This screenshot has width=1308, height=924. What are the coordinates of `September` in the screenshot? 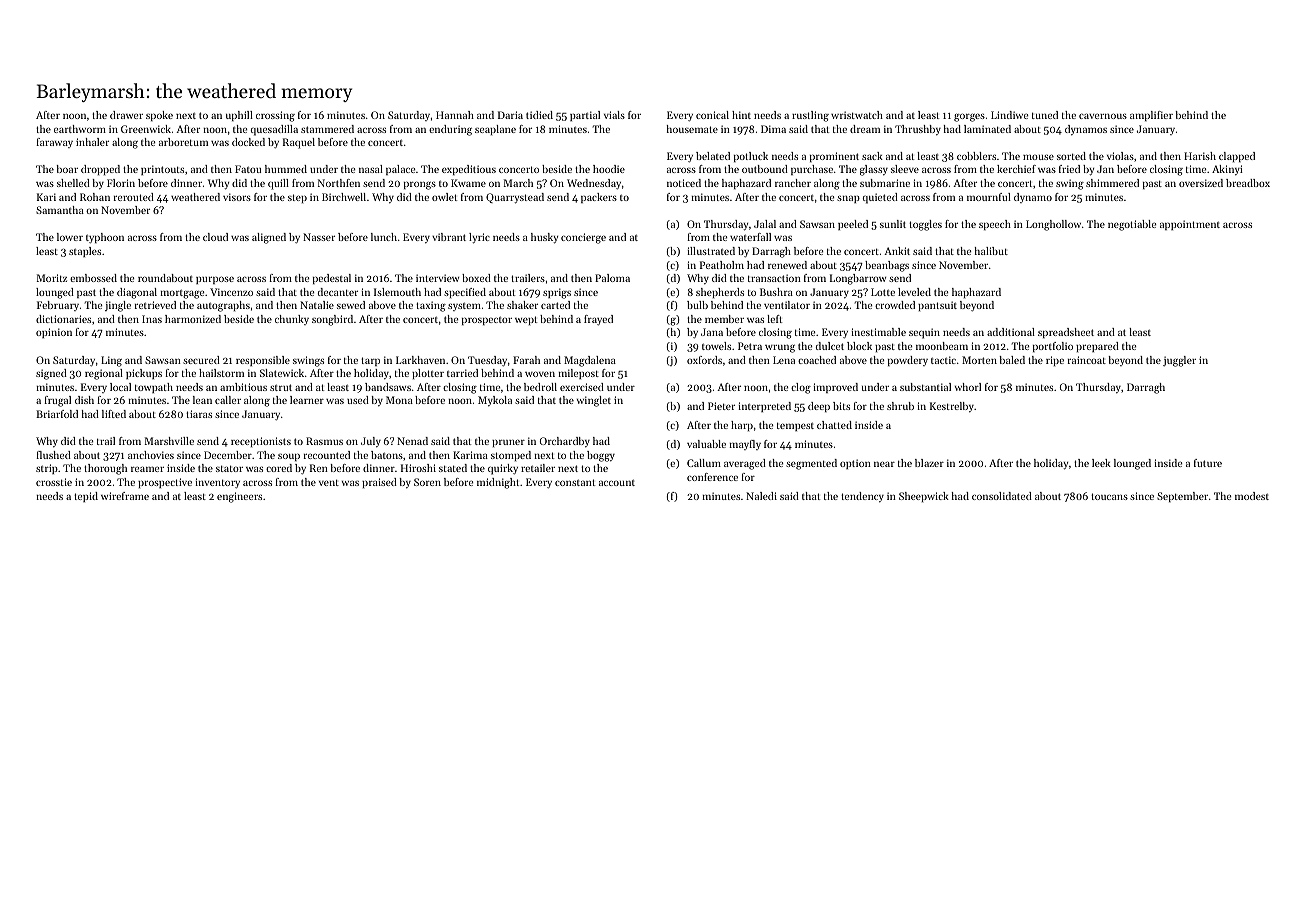 It's located at (1182, 497).
